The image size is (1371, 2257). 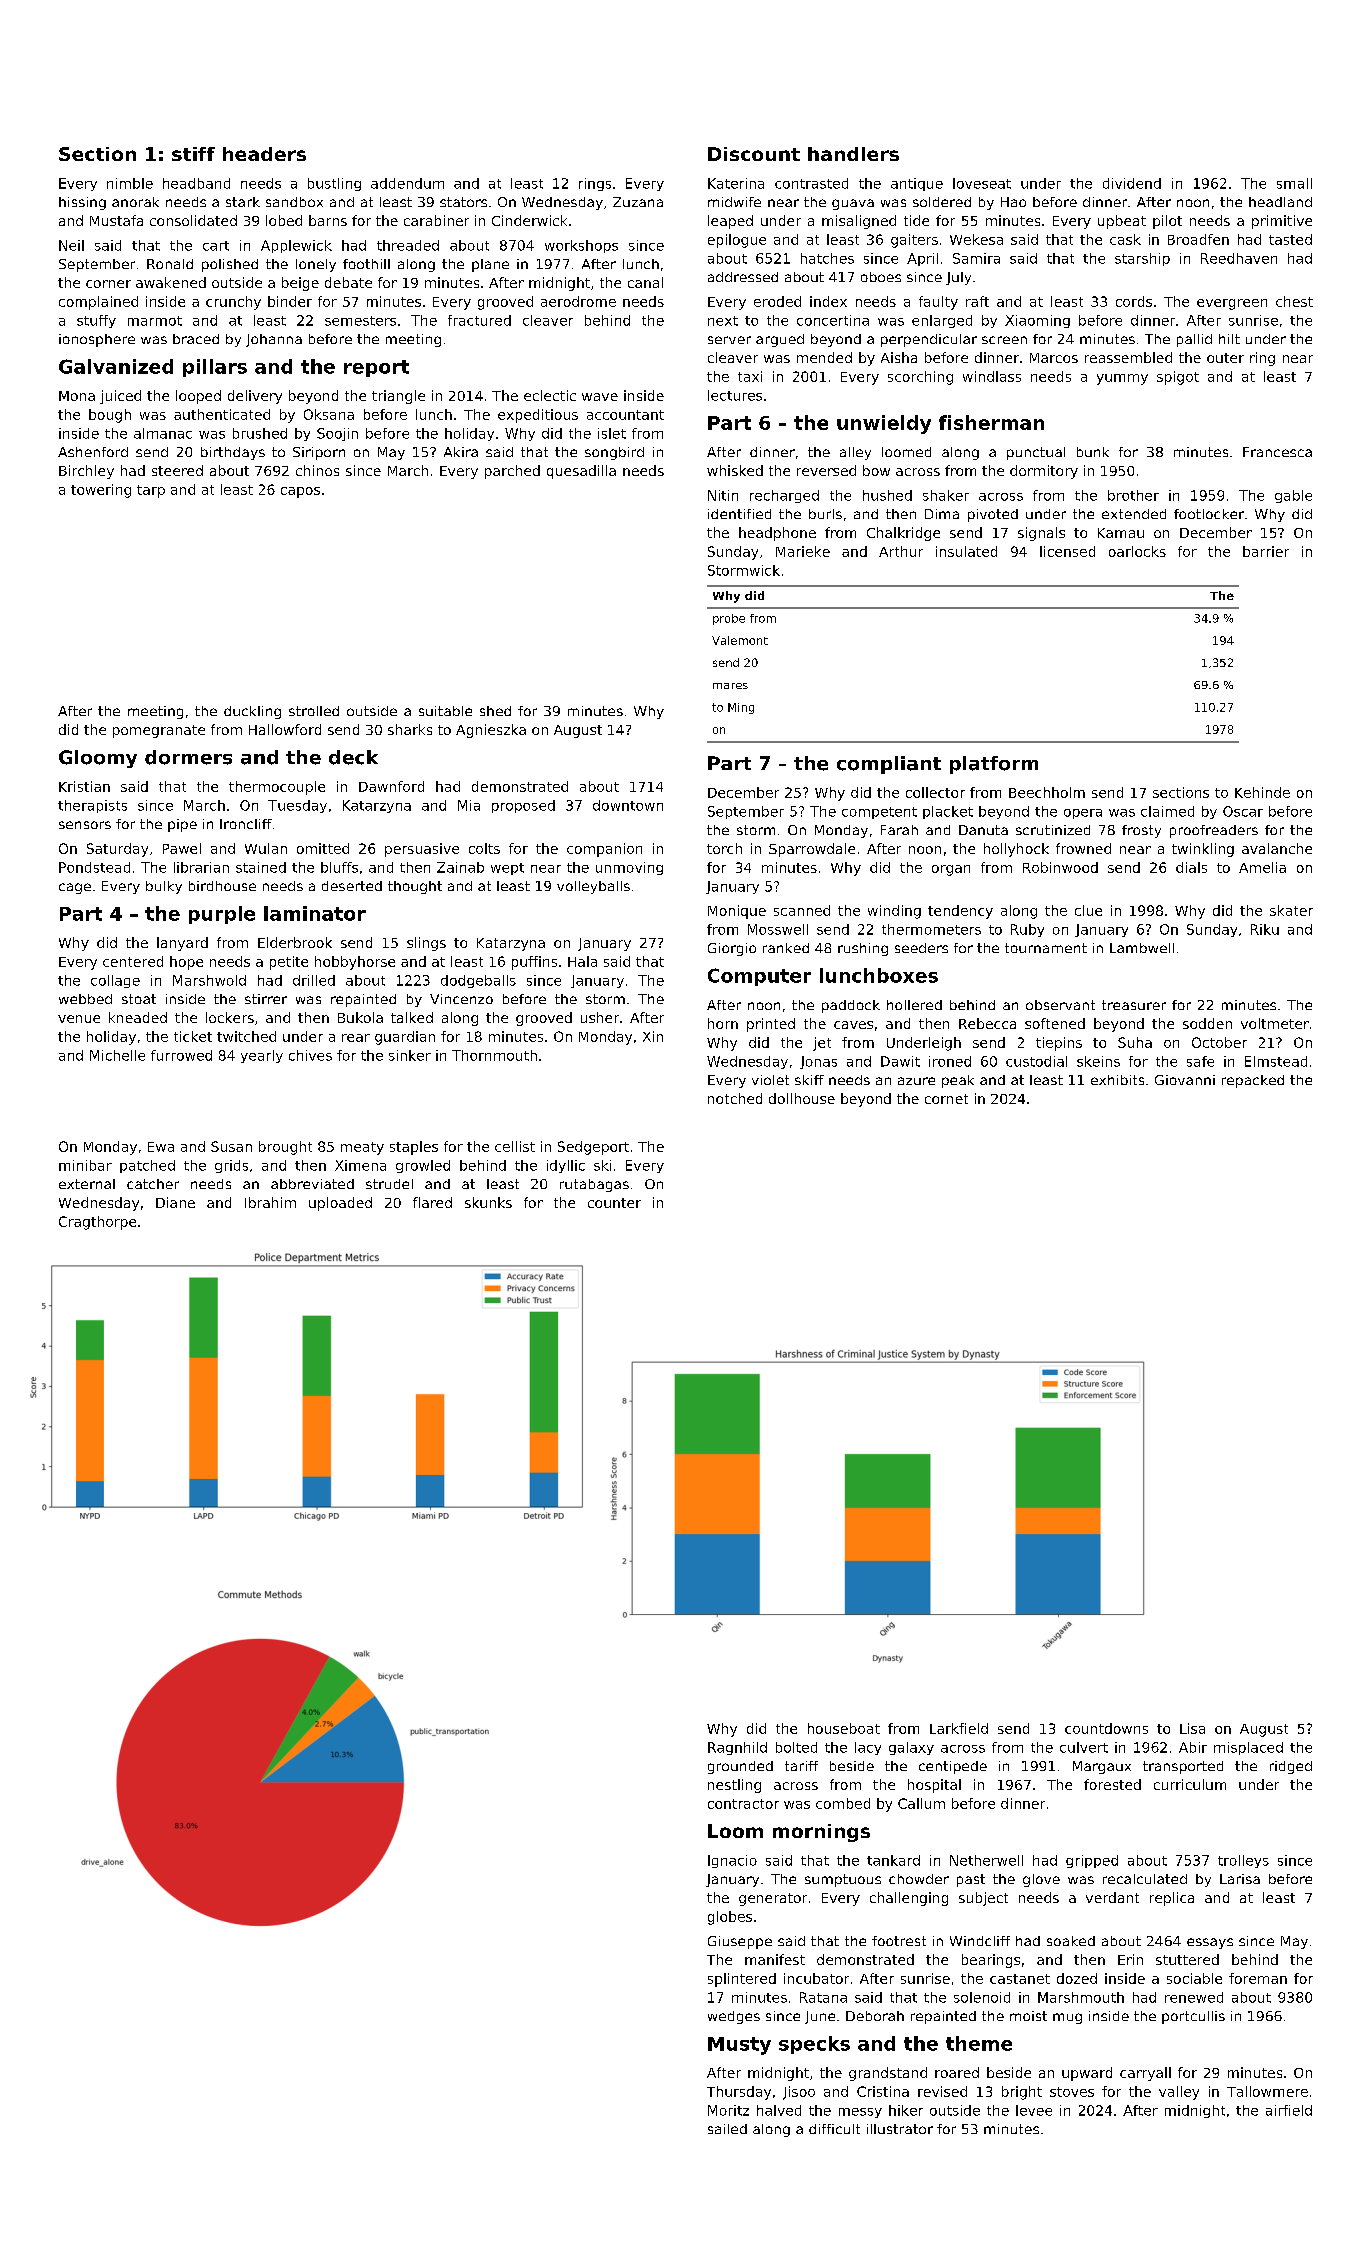 What do you see at coordinates (360, 321) in the page?
I see `semesters` at bounding box center [360, 321].
